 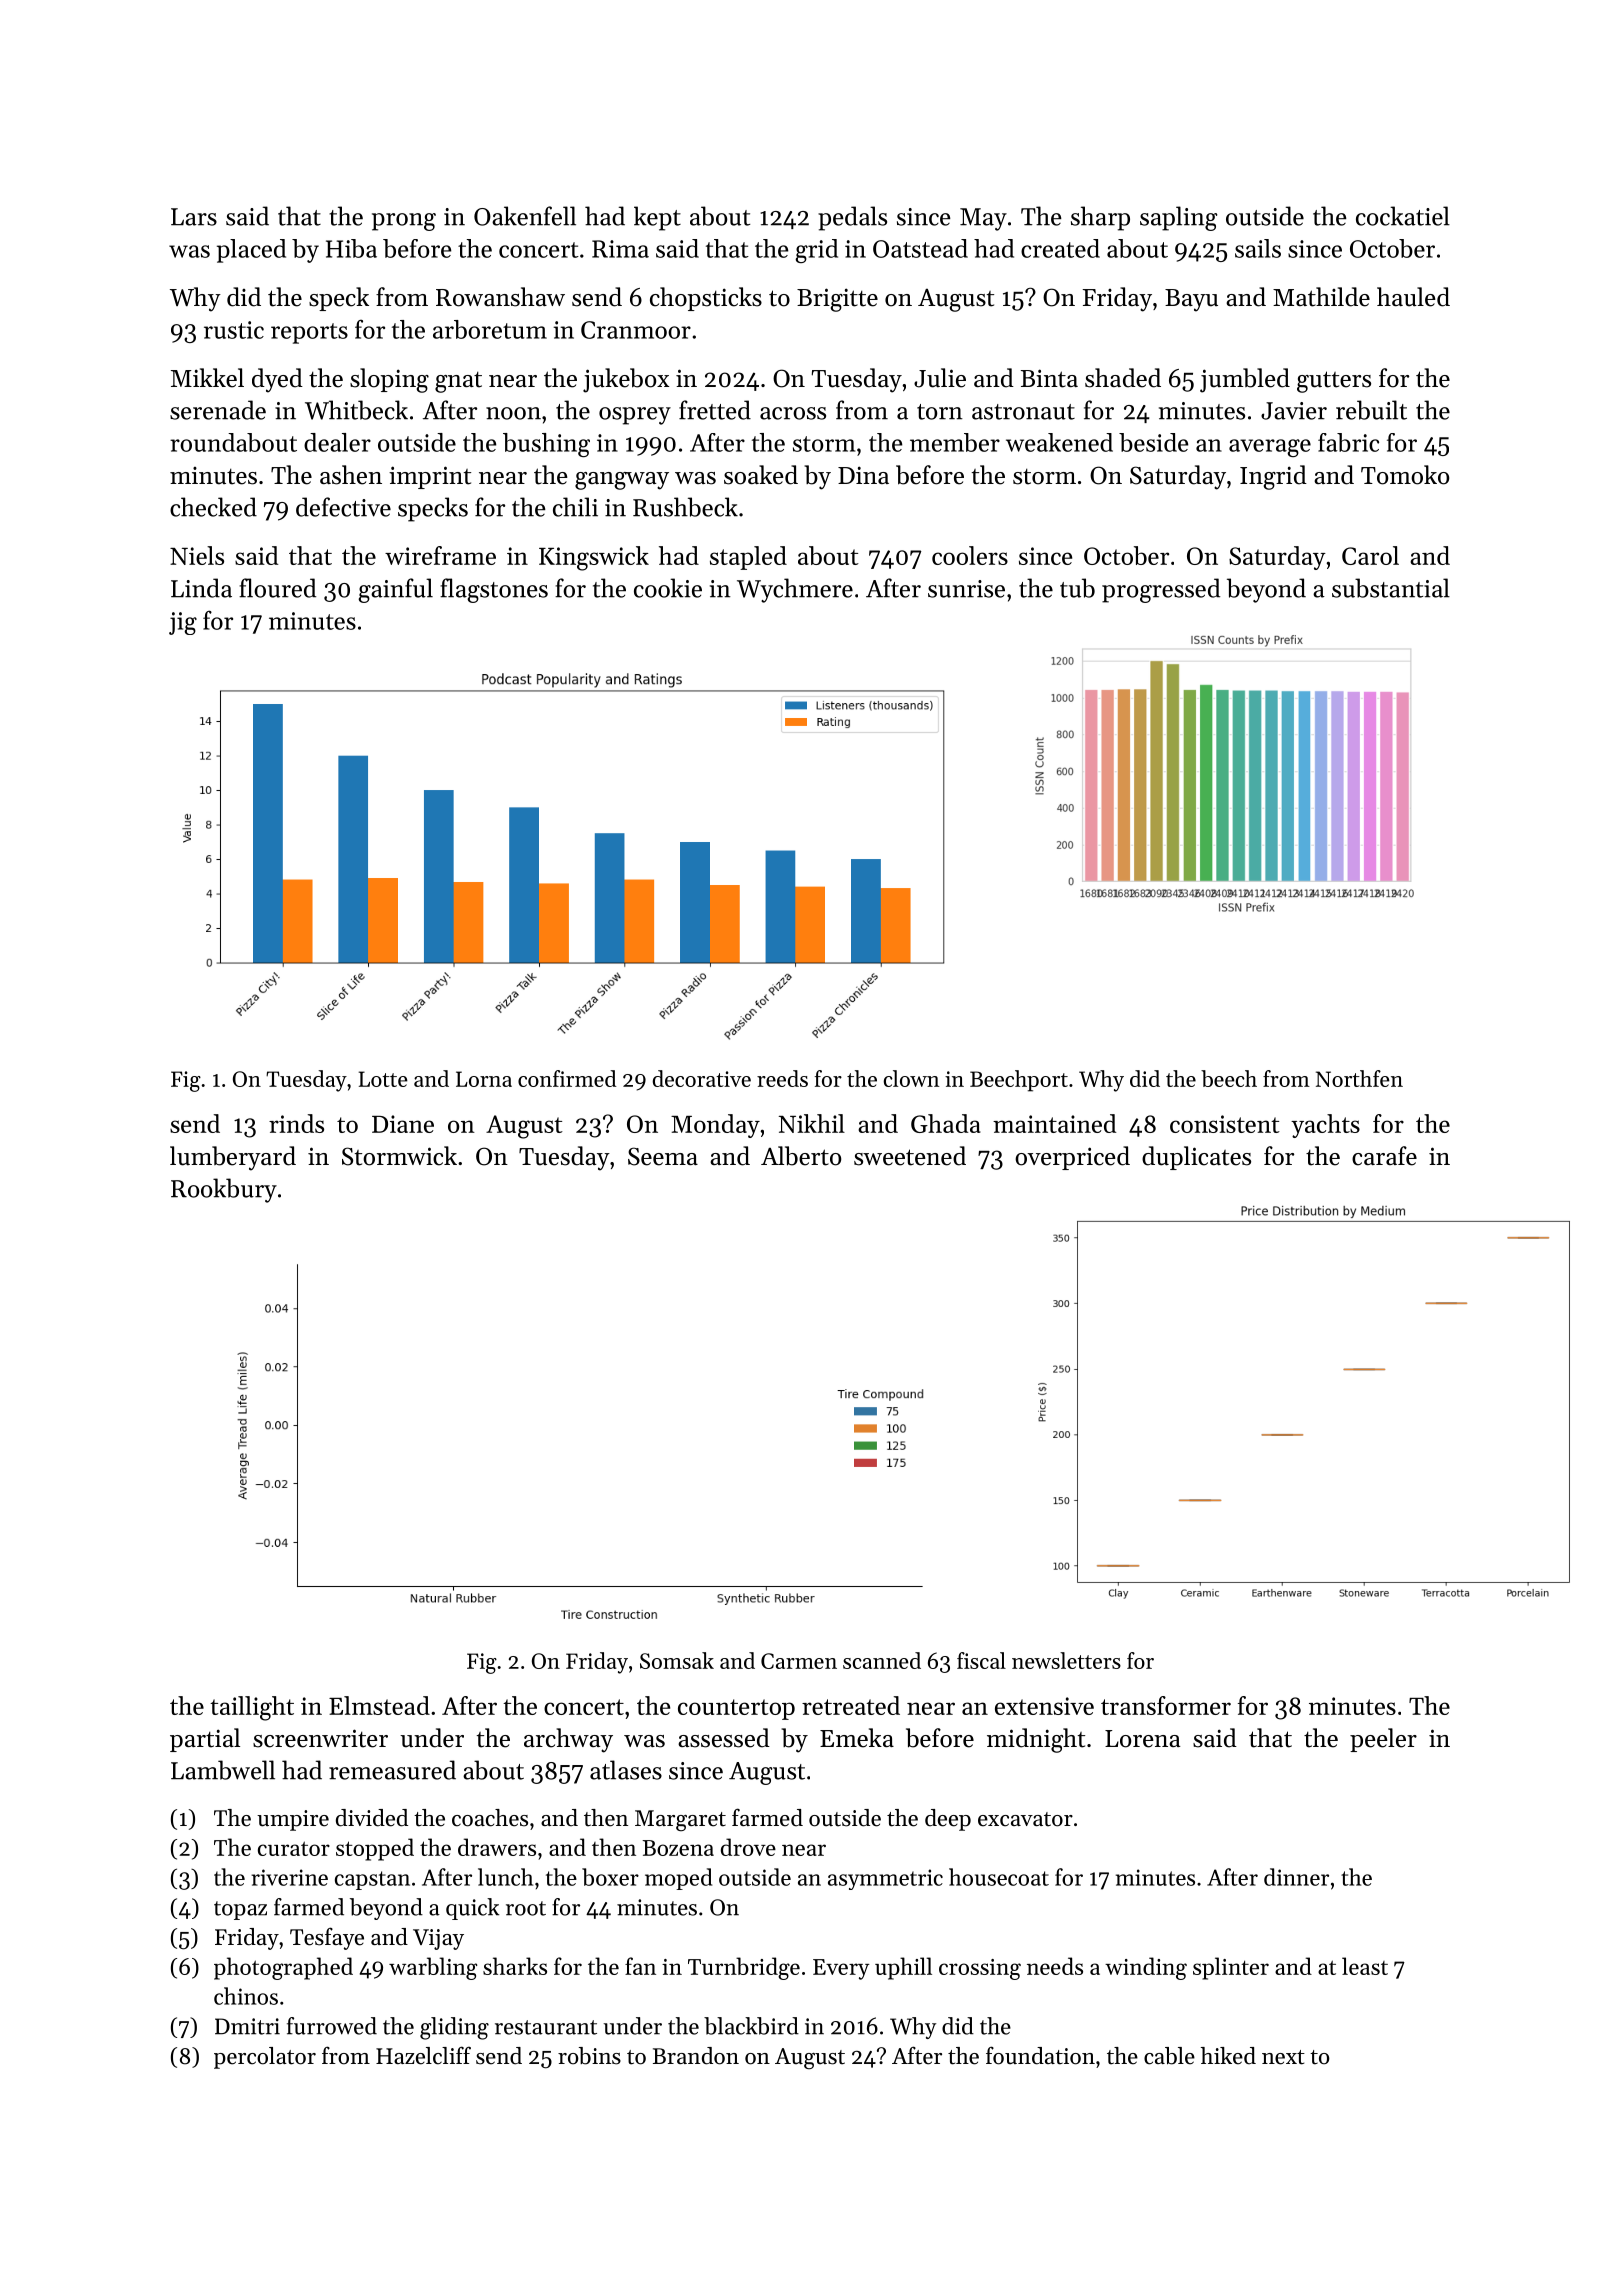 What do you see at coordinates (404, 222) in the screenshot?
I see `prong` at bounding box center [404, 222].
